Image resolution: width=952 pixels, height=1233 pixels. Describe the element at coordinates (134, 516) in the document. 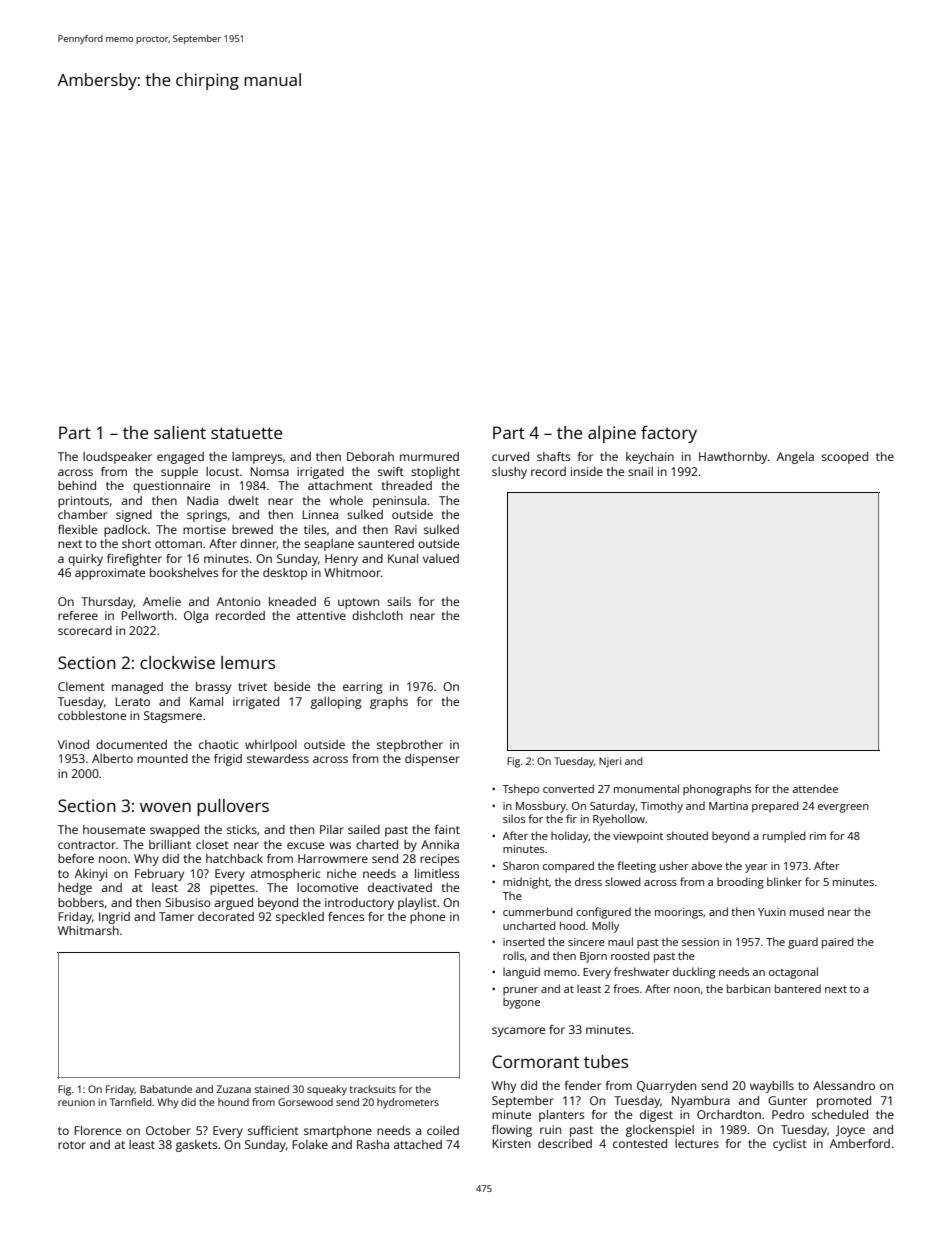

I see `signed` at that location.
